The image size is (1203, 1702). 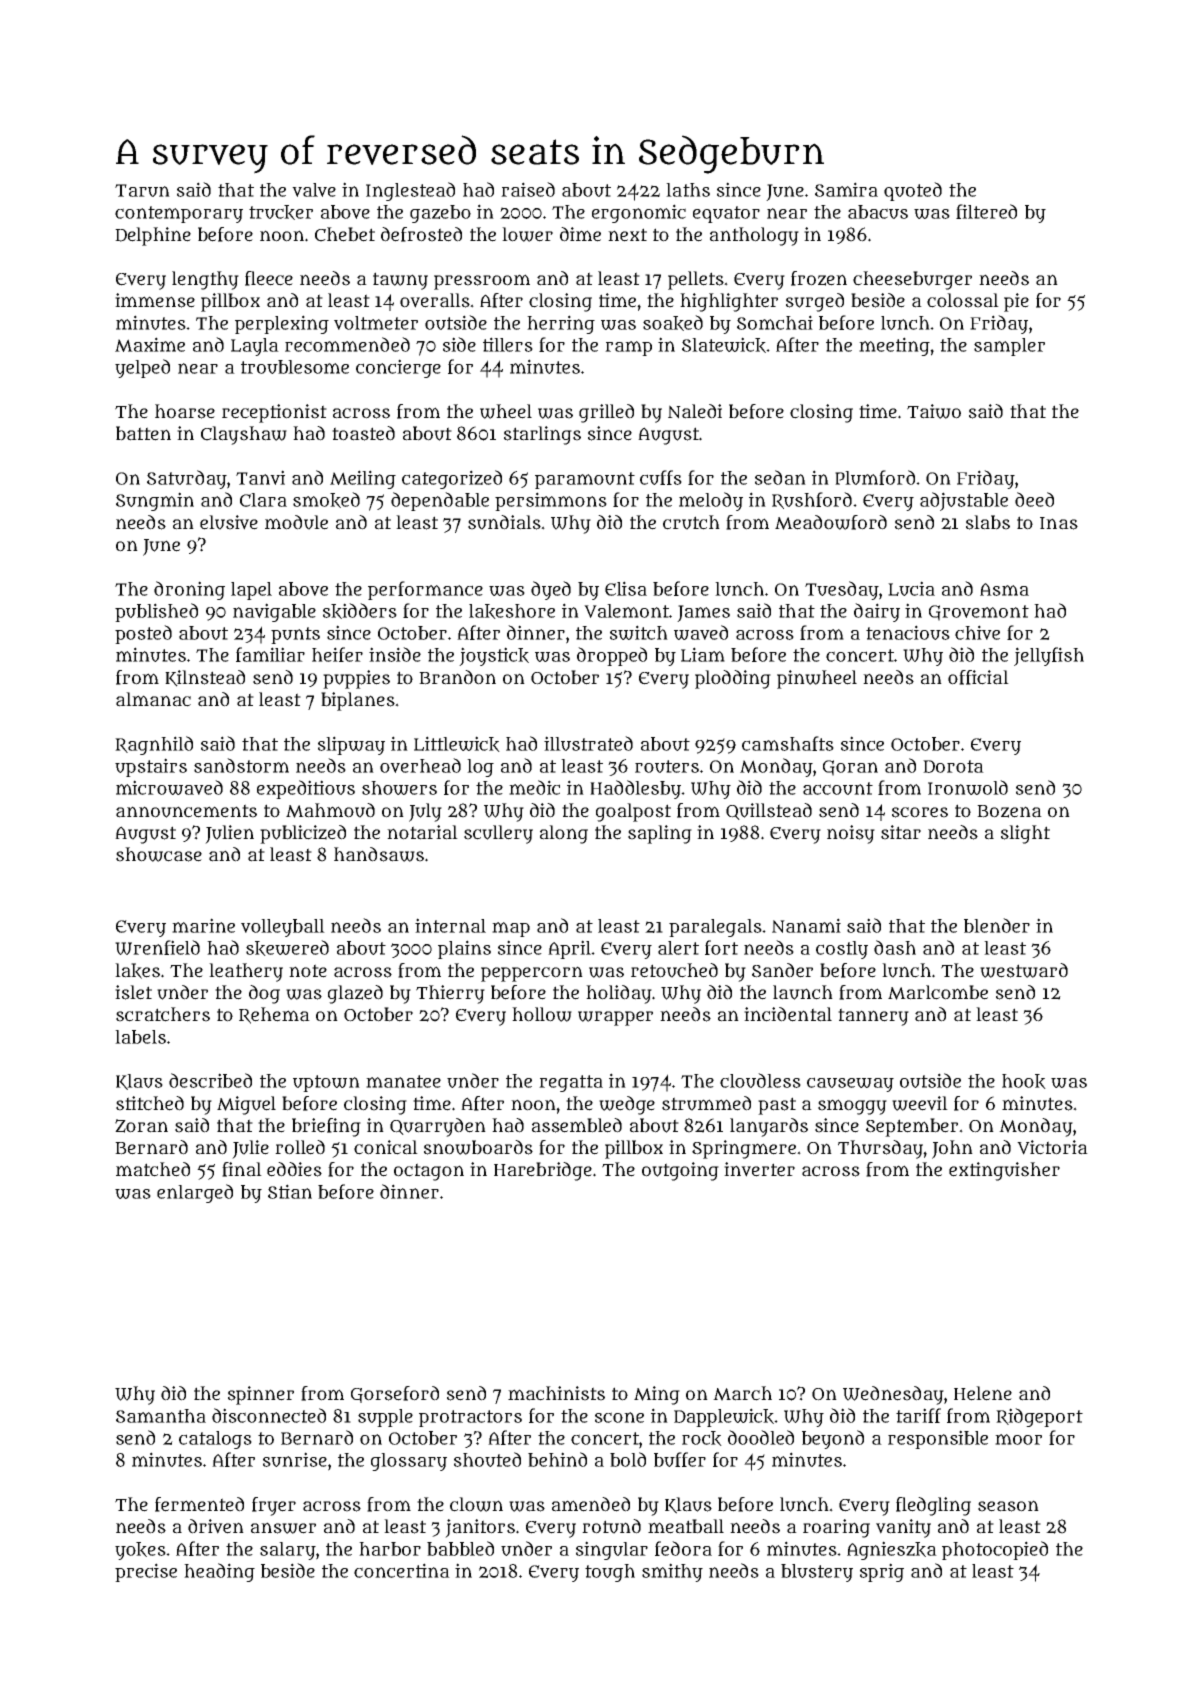 What do you see at coordinates (695, 411) in the page?
I see `Naledi` at bounding box center [695, 411].
